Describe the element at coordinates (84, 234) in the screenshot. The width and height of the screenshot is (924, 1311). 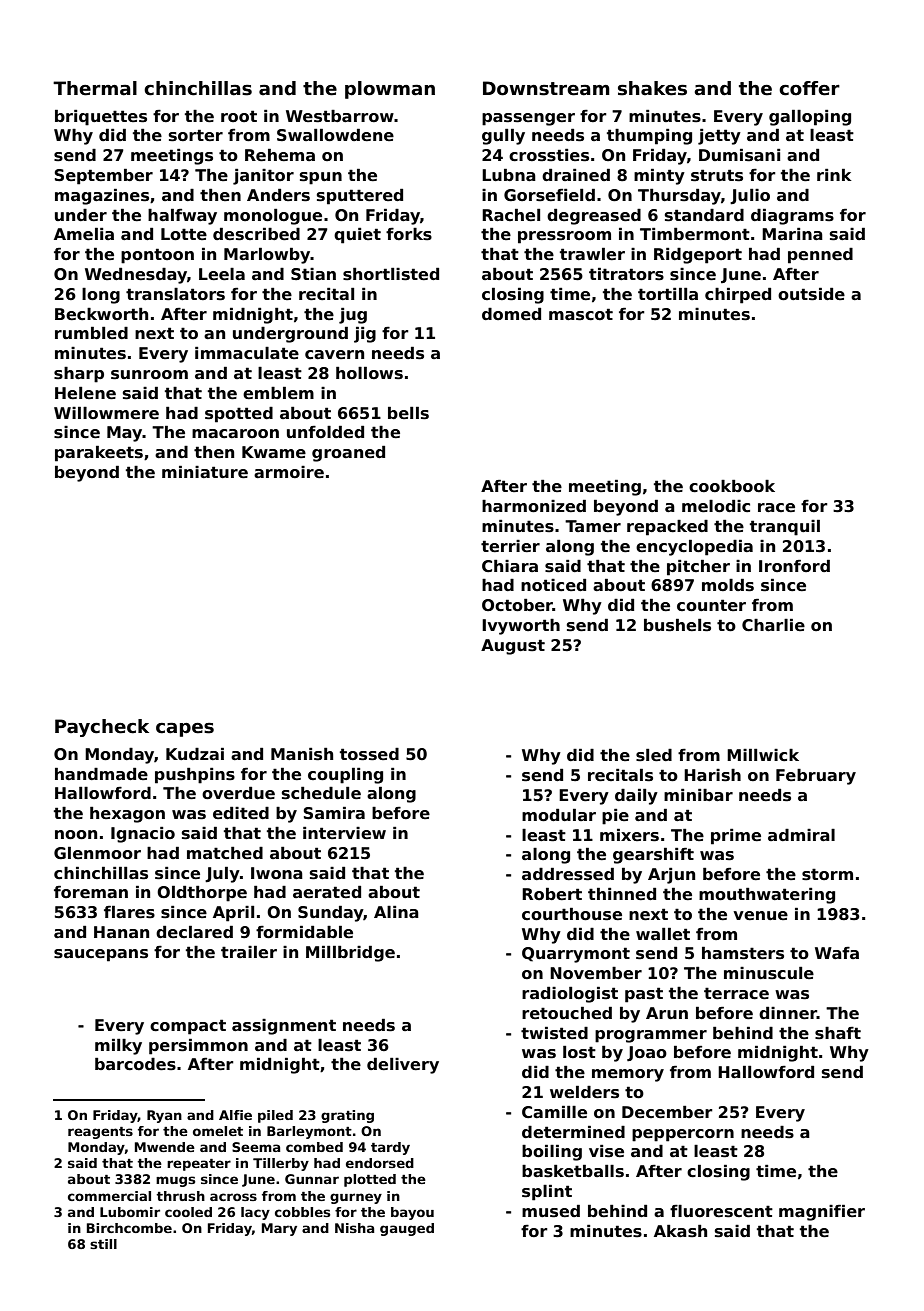
I see `Amelia` at that location.
